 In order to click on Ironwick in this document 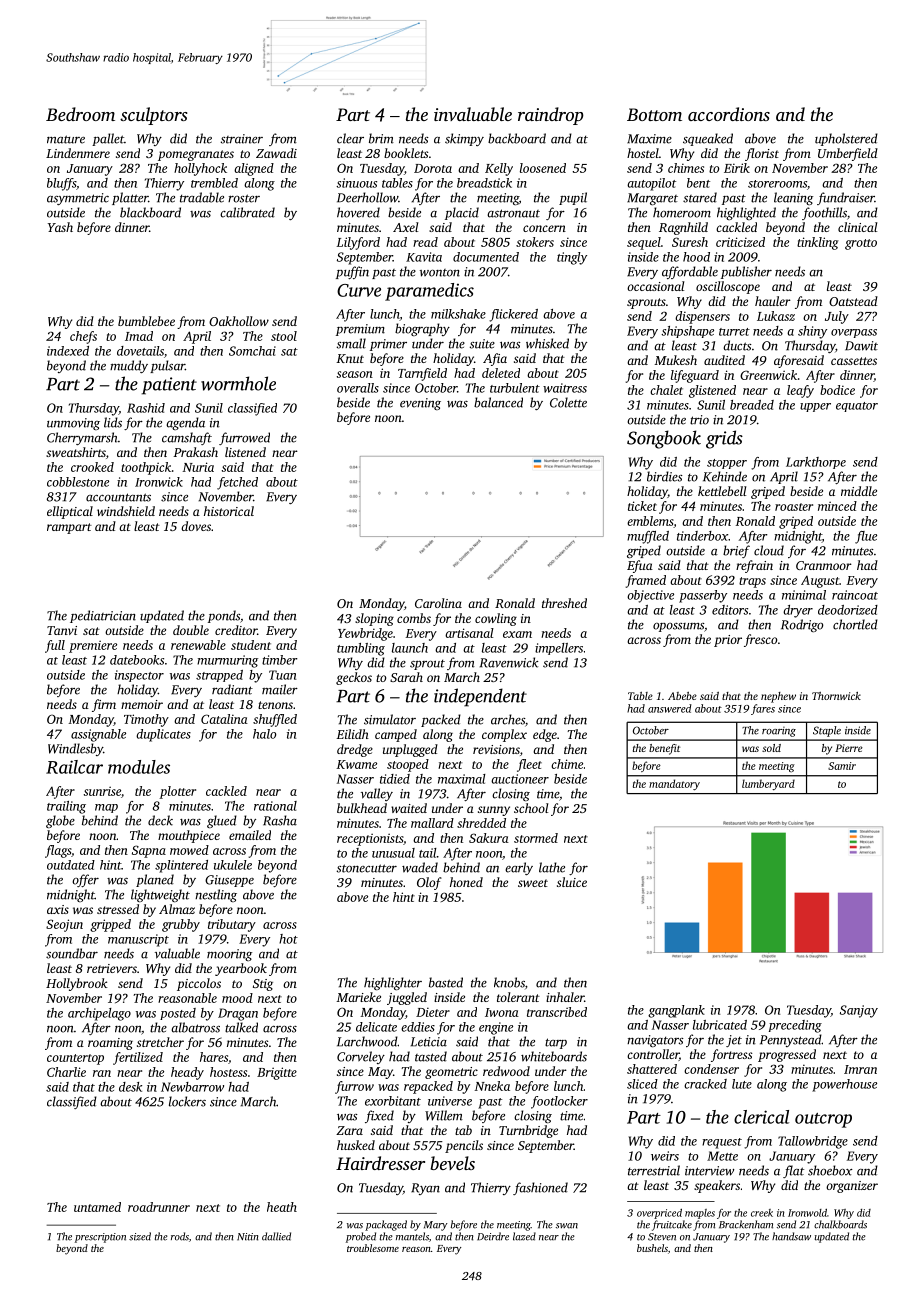, I will do `click(159, 482)`.
